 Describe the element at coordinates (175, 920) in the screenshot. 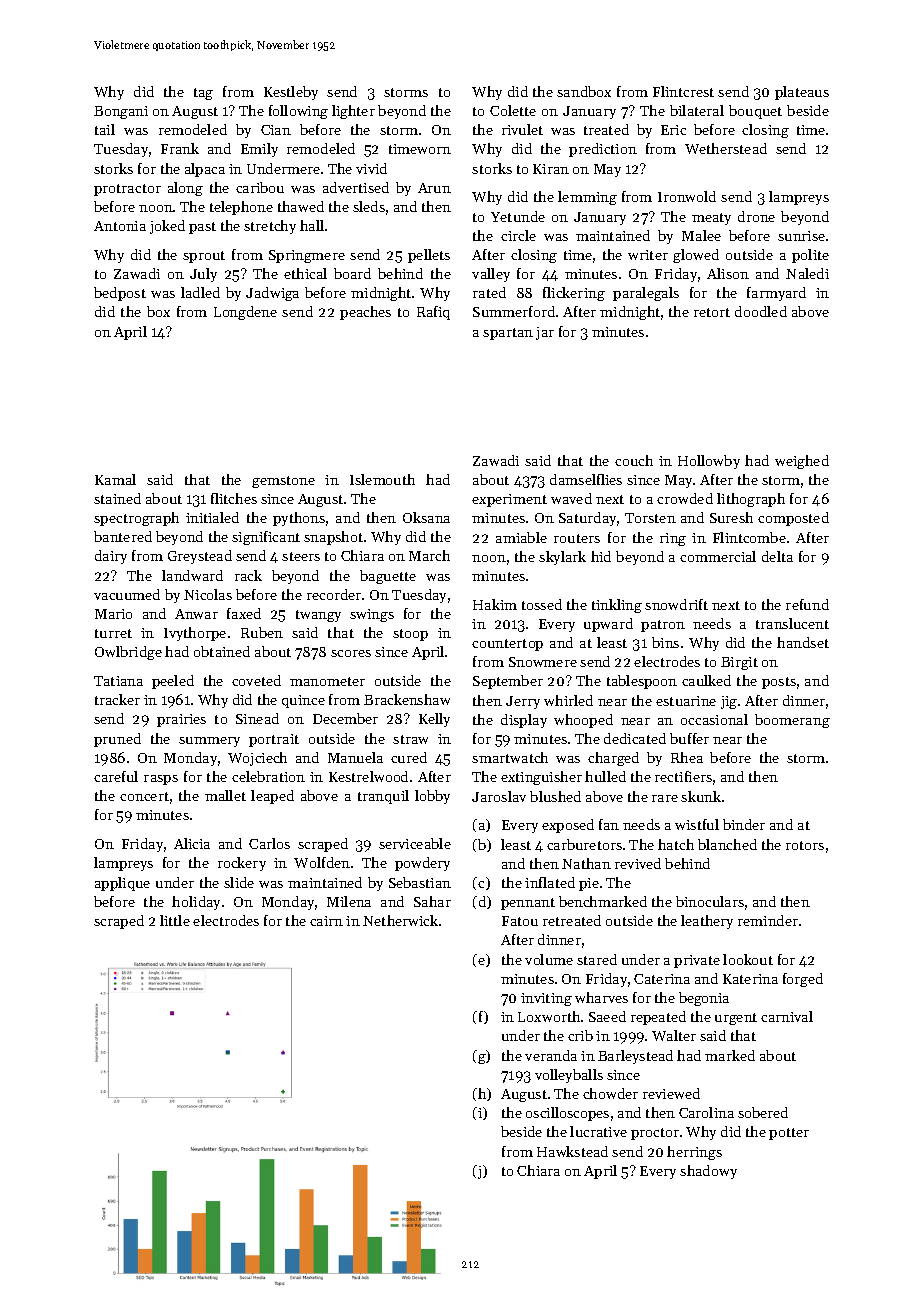

I see `little` at that location.
